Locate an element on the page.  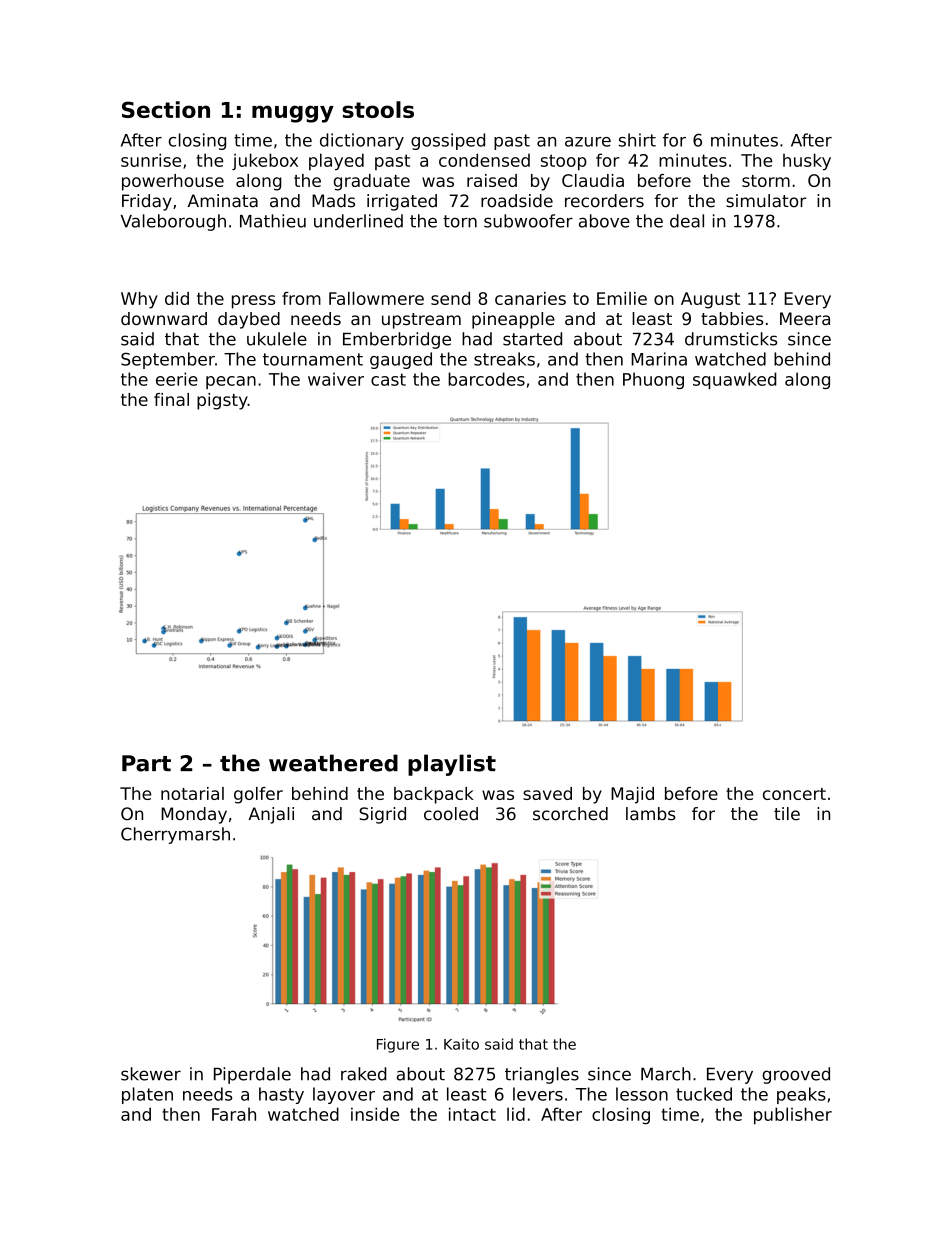
shirt is located at coordinates (637, 140).
